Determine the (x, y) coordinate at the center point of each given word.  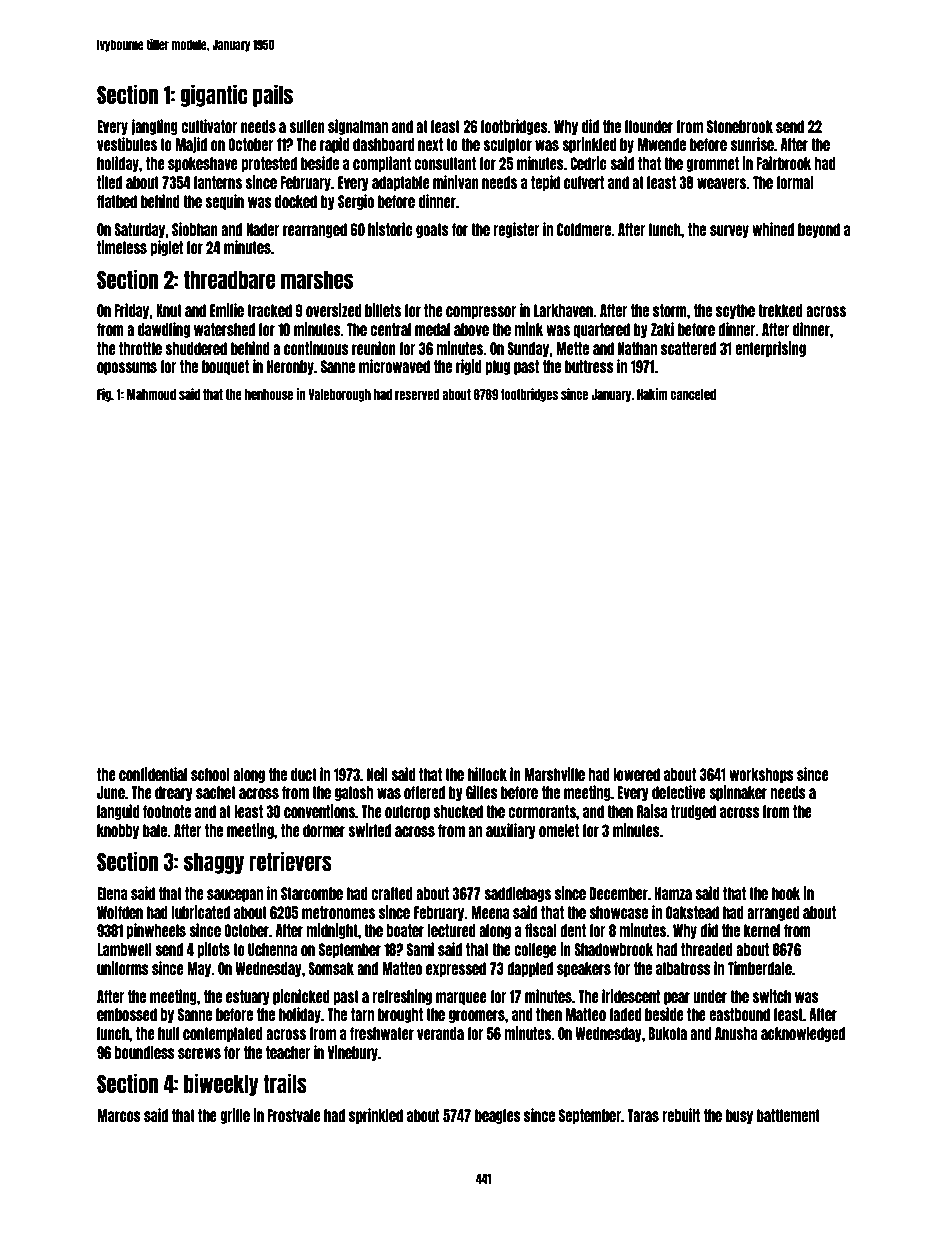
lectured (451, 930)
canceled (693, 394)
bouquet (225, 367)
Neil (377, 774)
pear (677, 998)
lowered (636, 774)
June (111, 792)
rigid (469, 367)
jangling (154, 127)
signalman (358, 127)
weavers (722, 183)
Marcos (119, 1115)
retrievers (290, 861)
